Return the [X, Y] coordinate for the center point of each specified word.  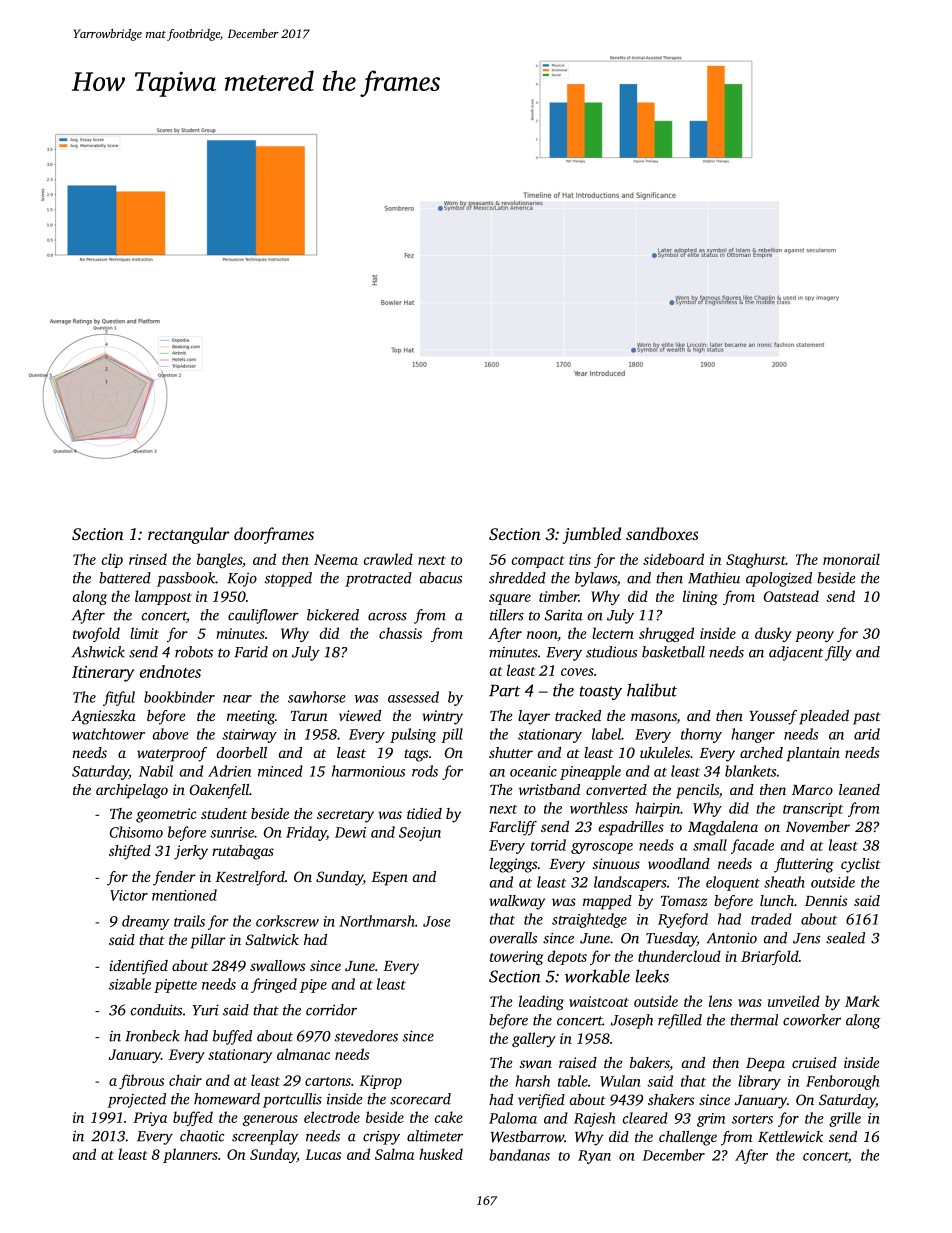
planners [190, 1155]
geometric [166, 815]
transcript [813, 810]
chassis [400, 633]
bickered [333, 615]
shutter [511, 752]
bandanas [519, 1155]
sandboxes [662, 533]
